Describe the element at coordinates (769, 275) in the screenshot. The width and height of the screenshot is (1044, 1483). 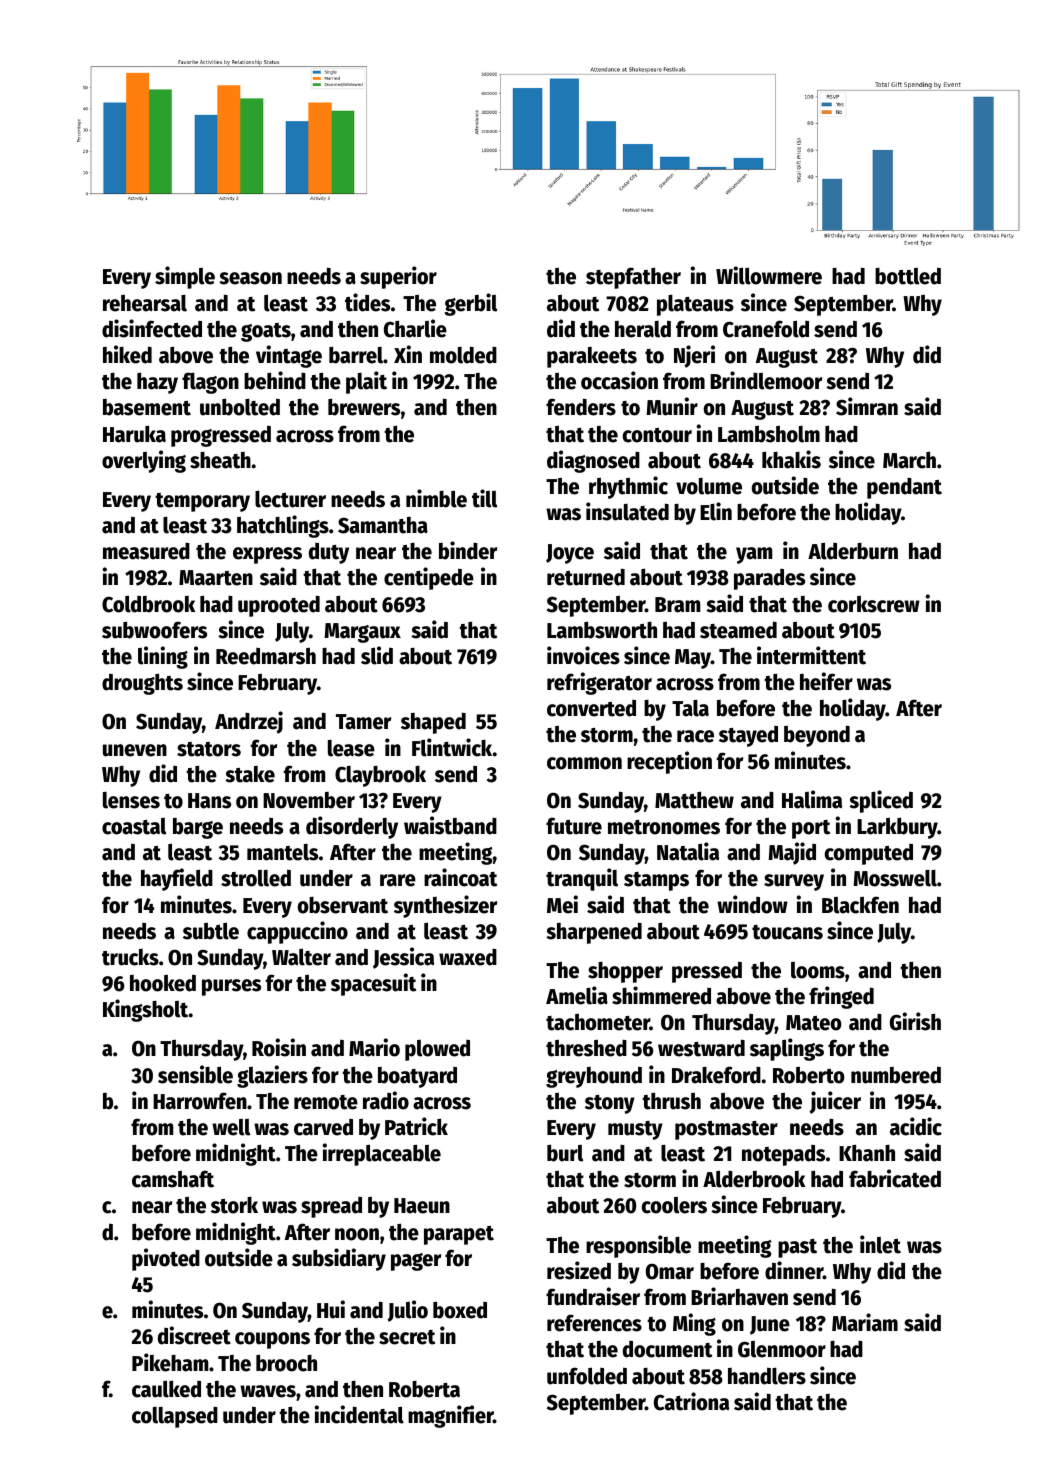
I see `Willowmere` at that location.
